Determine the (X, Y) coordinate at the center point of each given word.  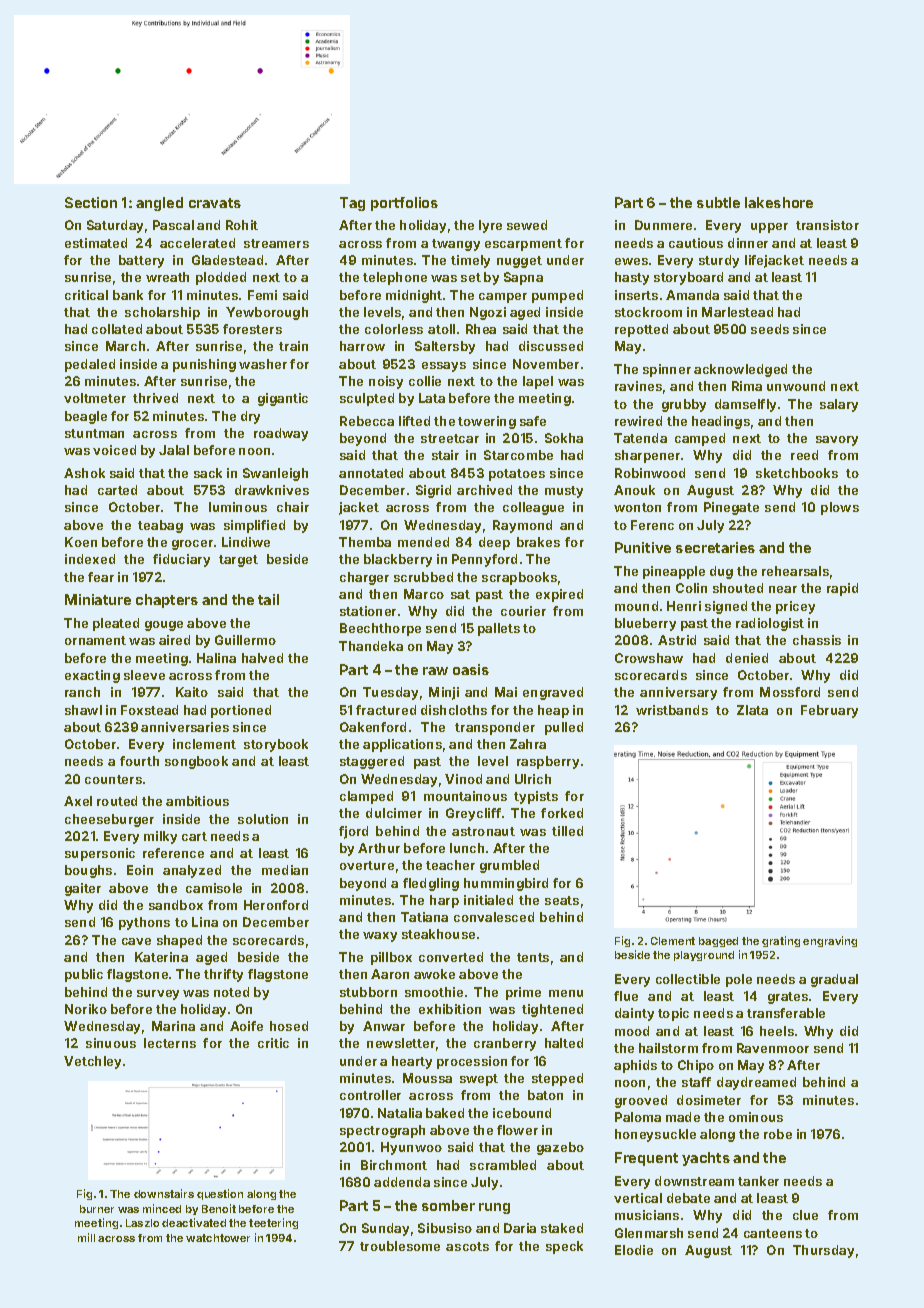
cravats (215, 203)
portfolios (404, 204)
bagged (718, 942)
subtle (718, 202)
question (220, 1194)
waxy (380, 937)
